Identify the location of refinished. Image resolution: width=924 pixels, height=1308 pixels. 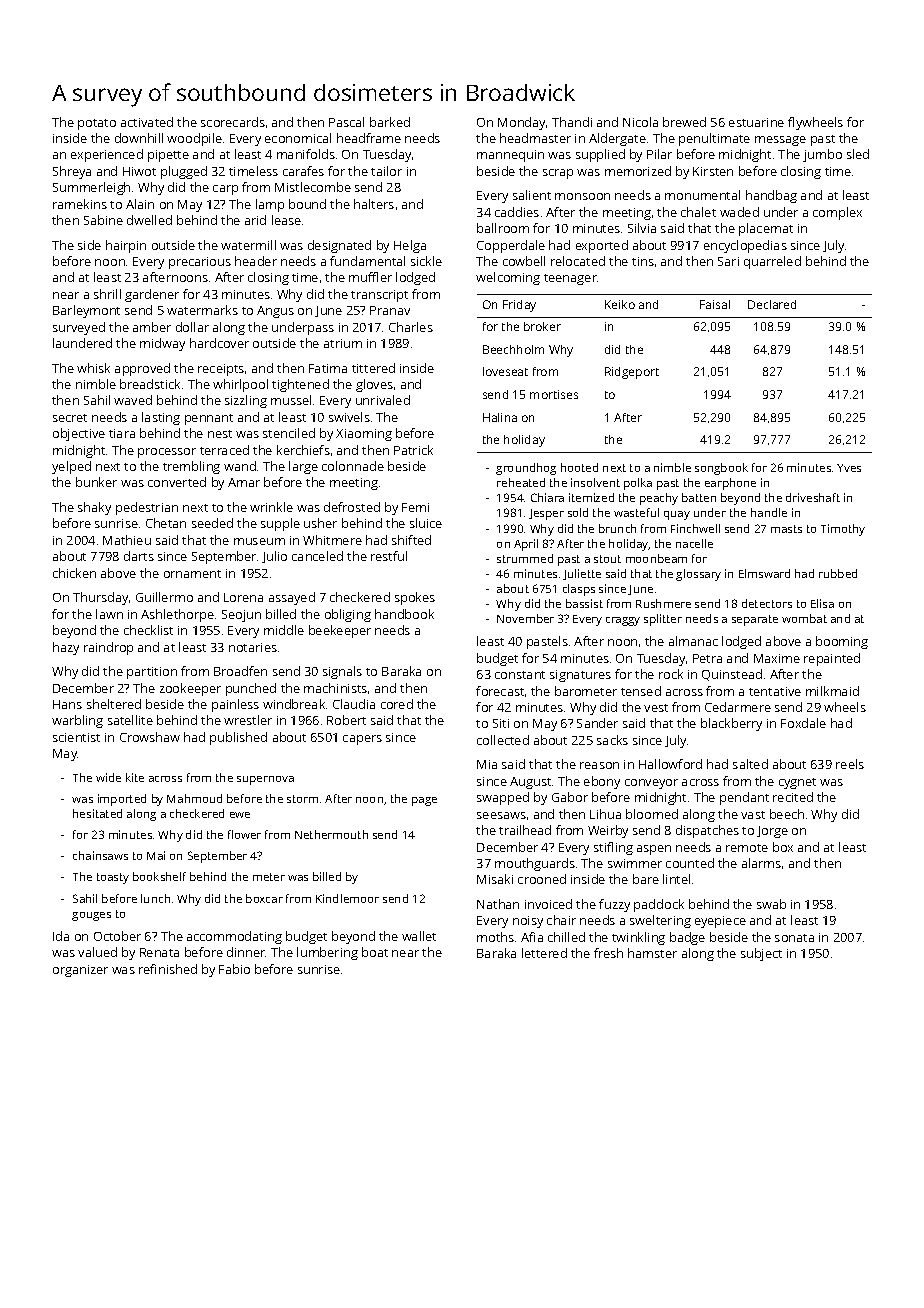
(168, 969).
